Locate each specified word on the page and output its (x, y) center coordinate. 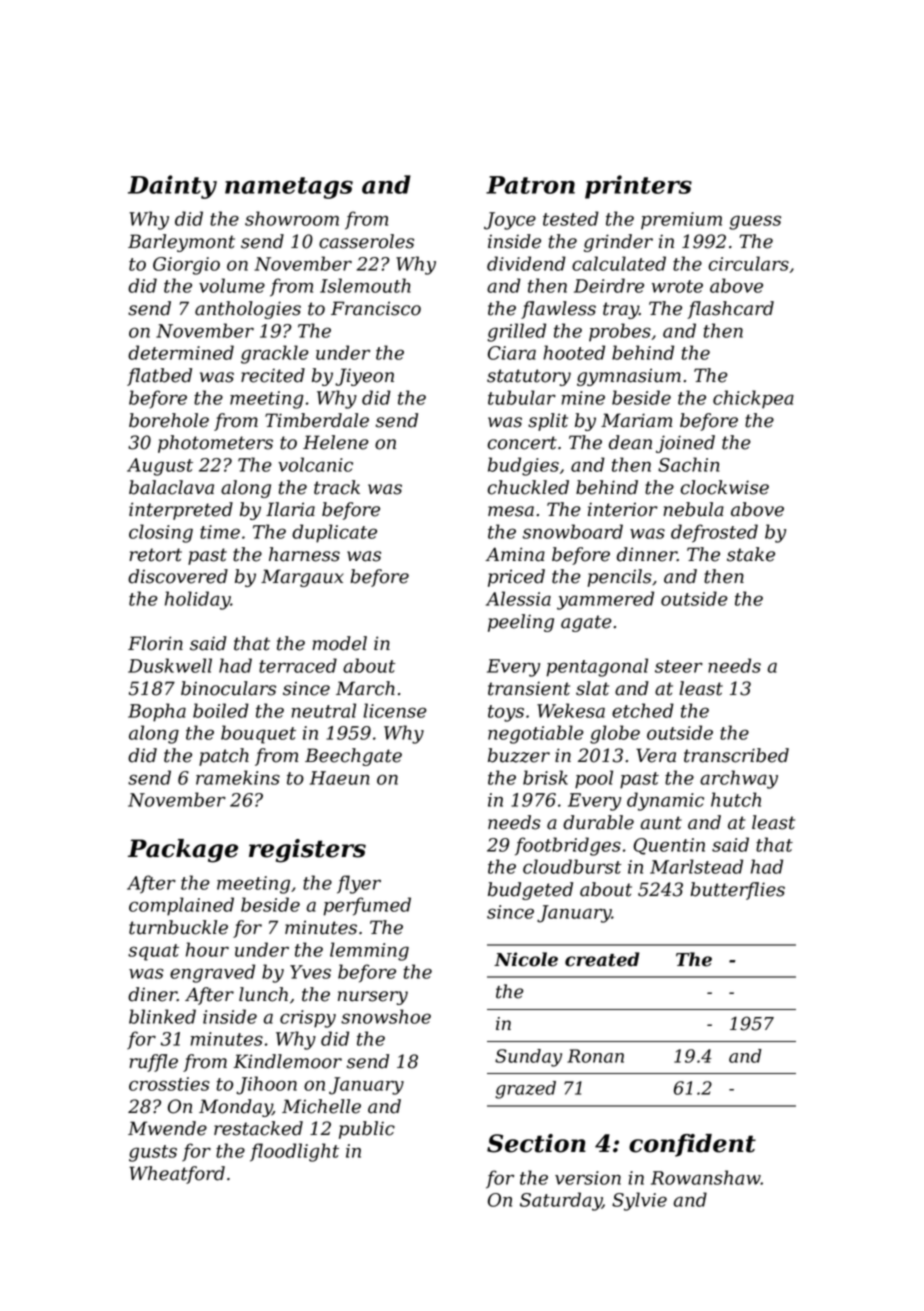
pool (594, 779)
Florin (155, 643)
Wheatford (177, 1175)
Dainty (172, 187)
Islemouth (365, 285)
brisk (545, 777)
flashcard (730, 310)
